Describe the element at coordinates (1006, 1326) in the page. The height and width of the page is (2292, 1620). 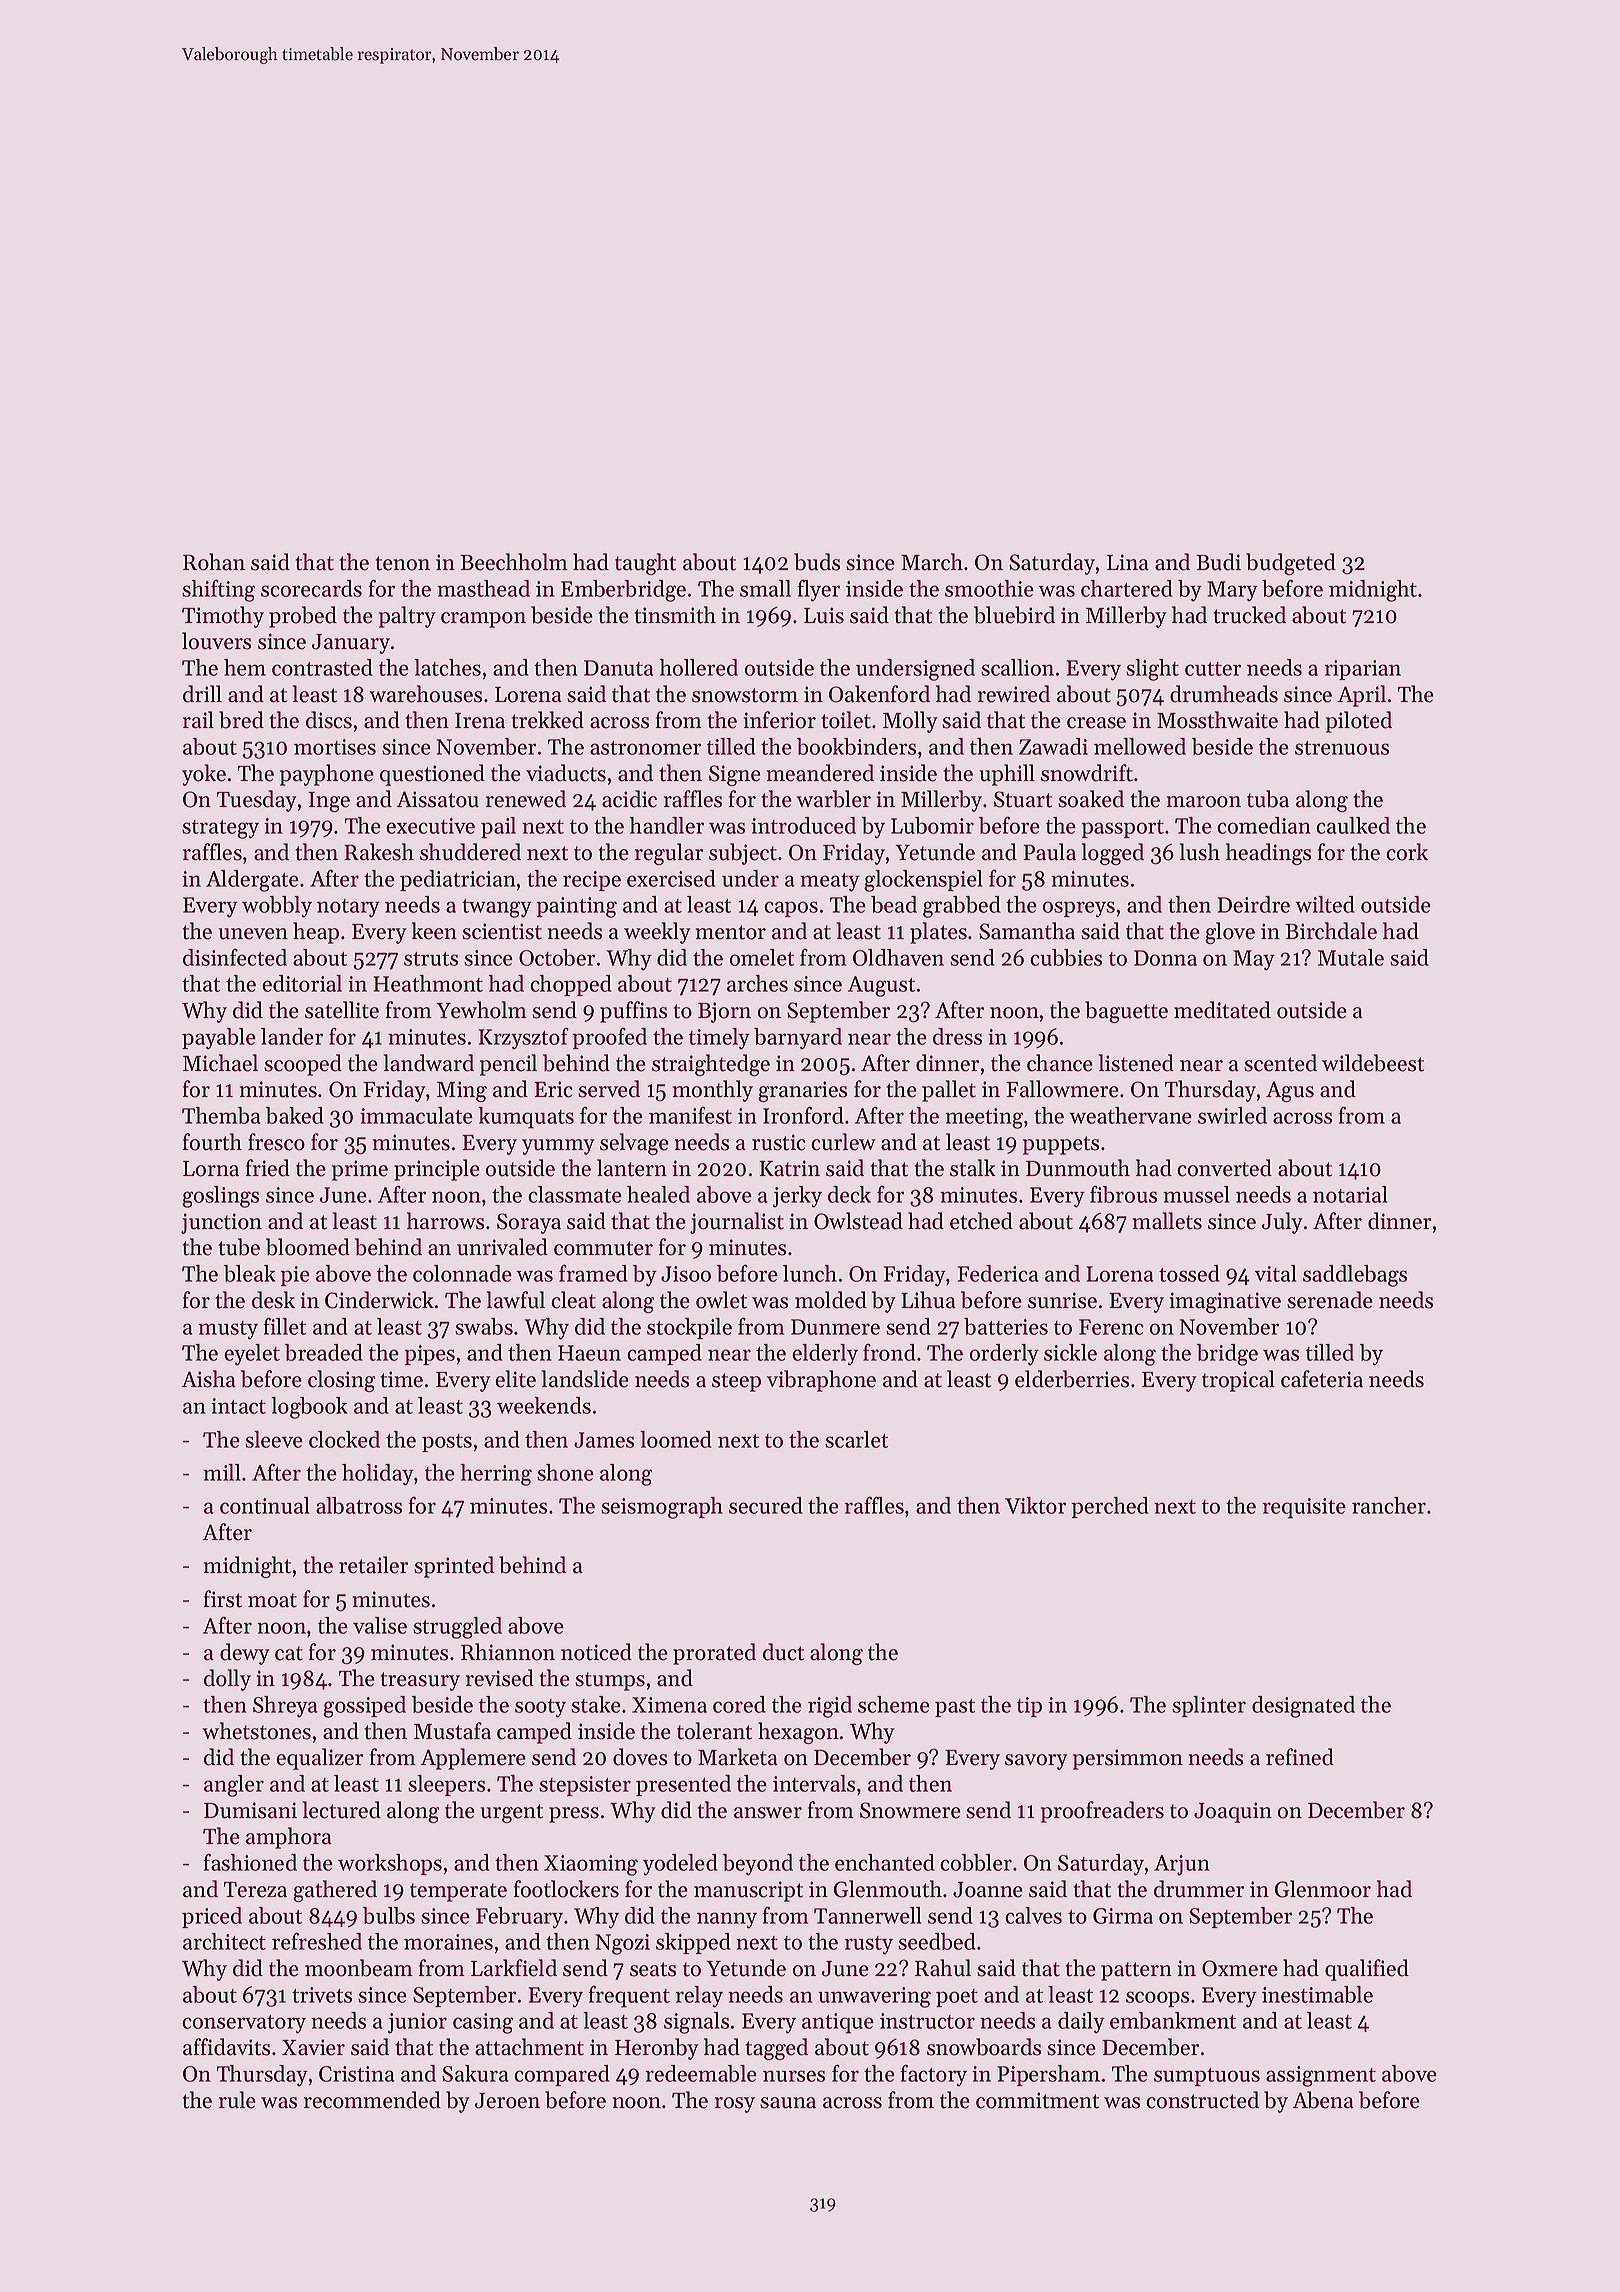
I see `batteries` at that location.
